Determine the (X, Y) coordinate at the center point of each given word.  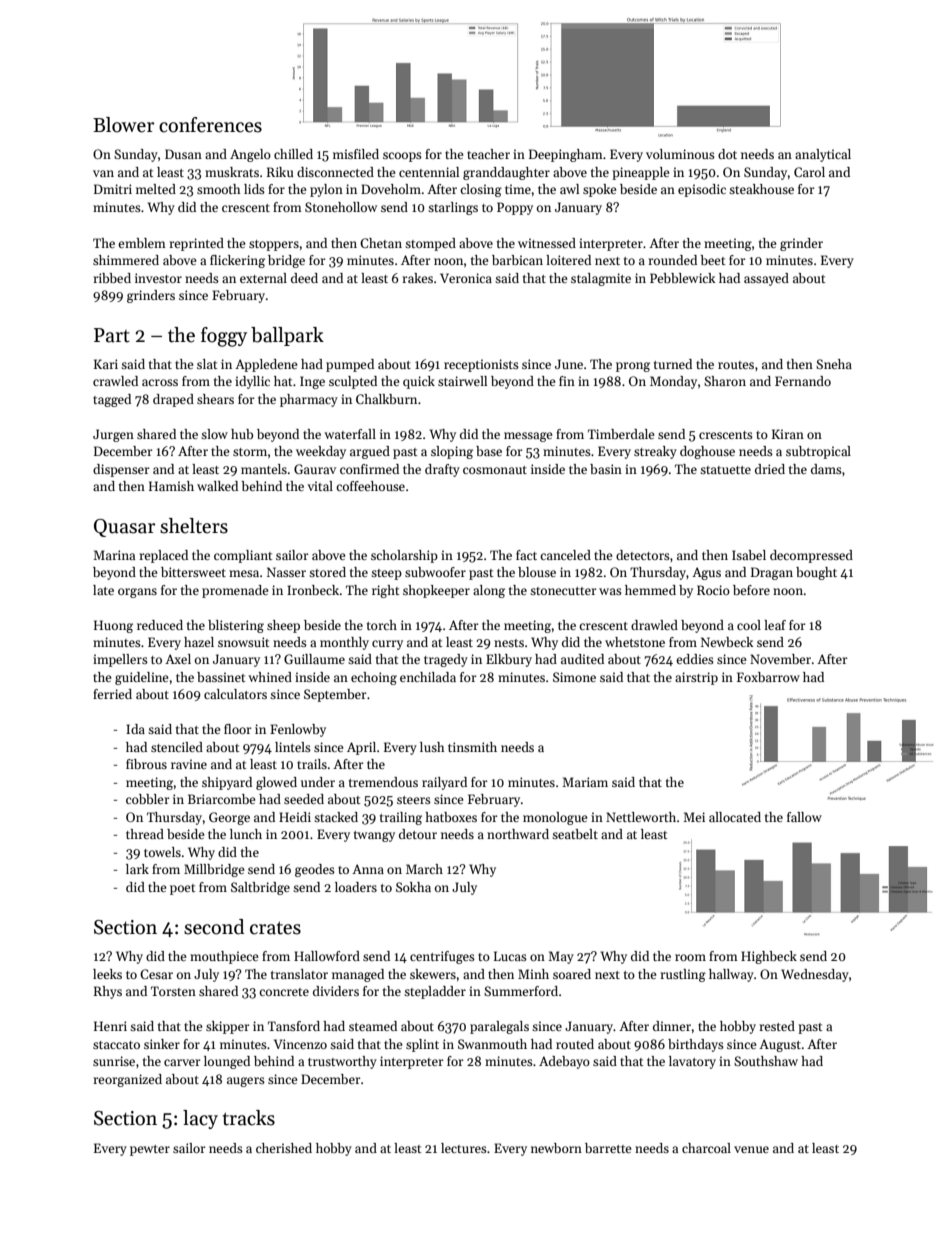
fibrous (146, 764)
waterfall (350, 434)
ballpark (287, 336)
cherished (284, 1148)
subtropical (818, 452)
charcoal (706, 1148)
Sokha (413, 887)
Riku (280, 172)
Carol (809, 172)
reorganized (127, 1080)
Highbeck (769, 957)
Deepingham (566, 155)
